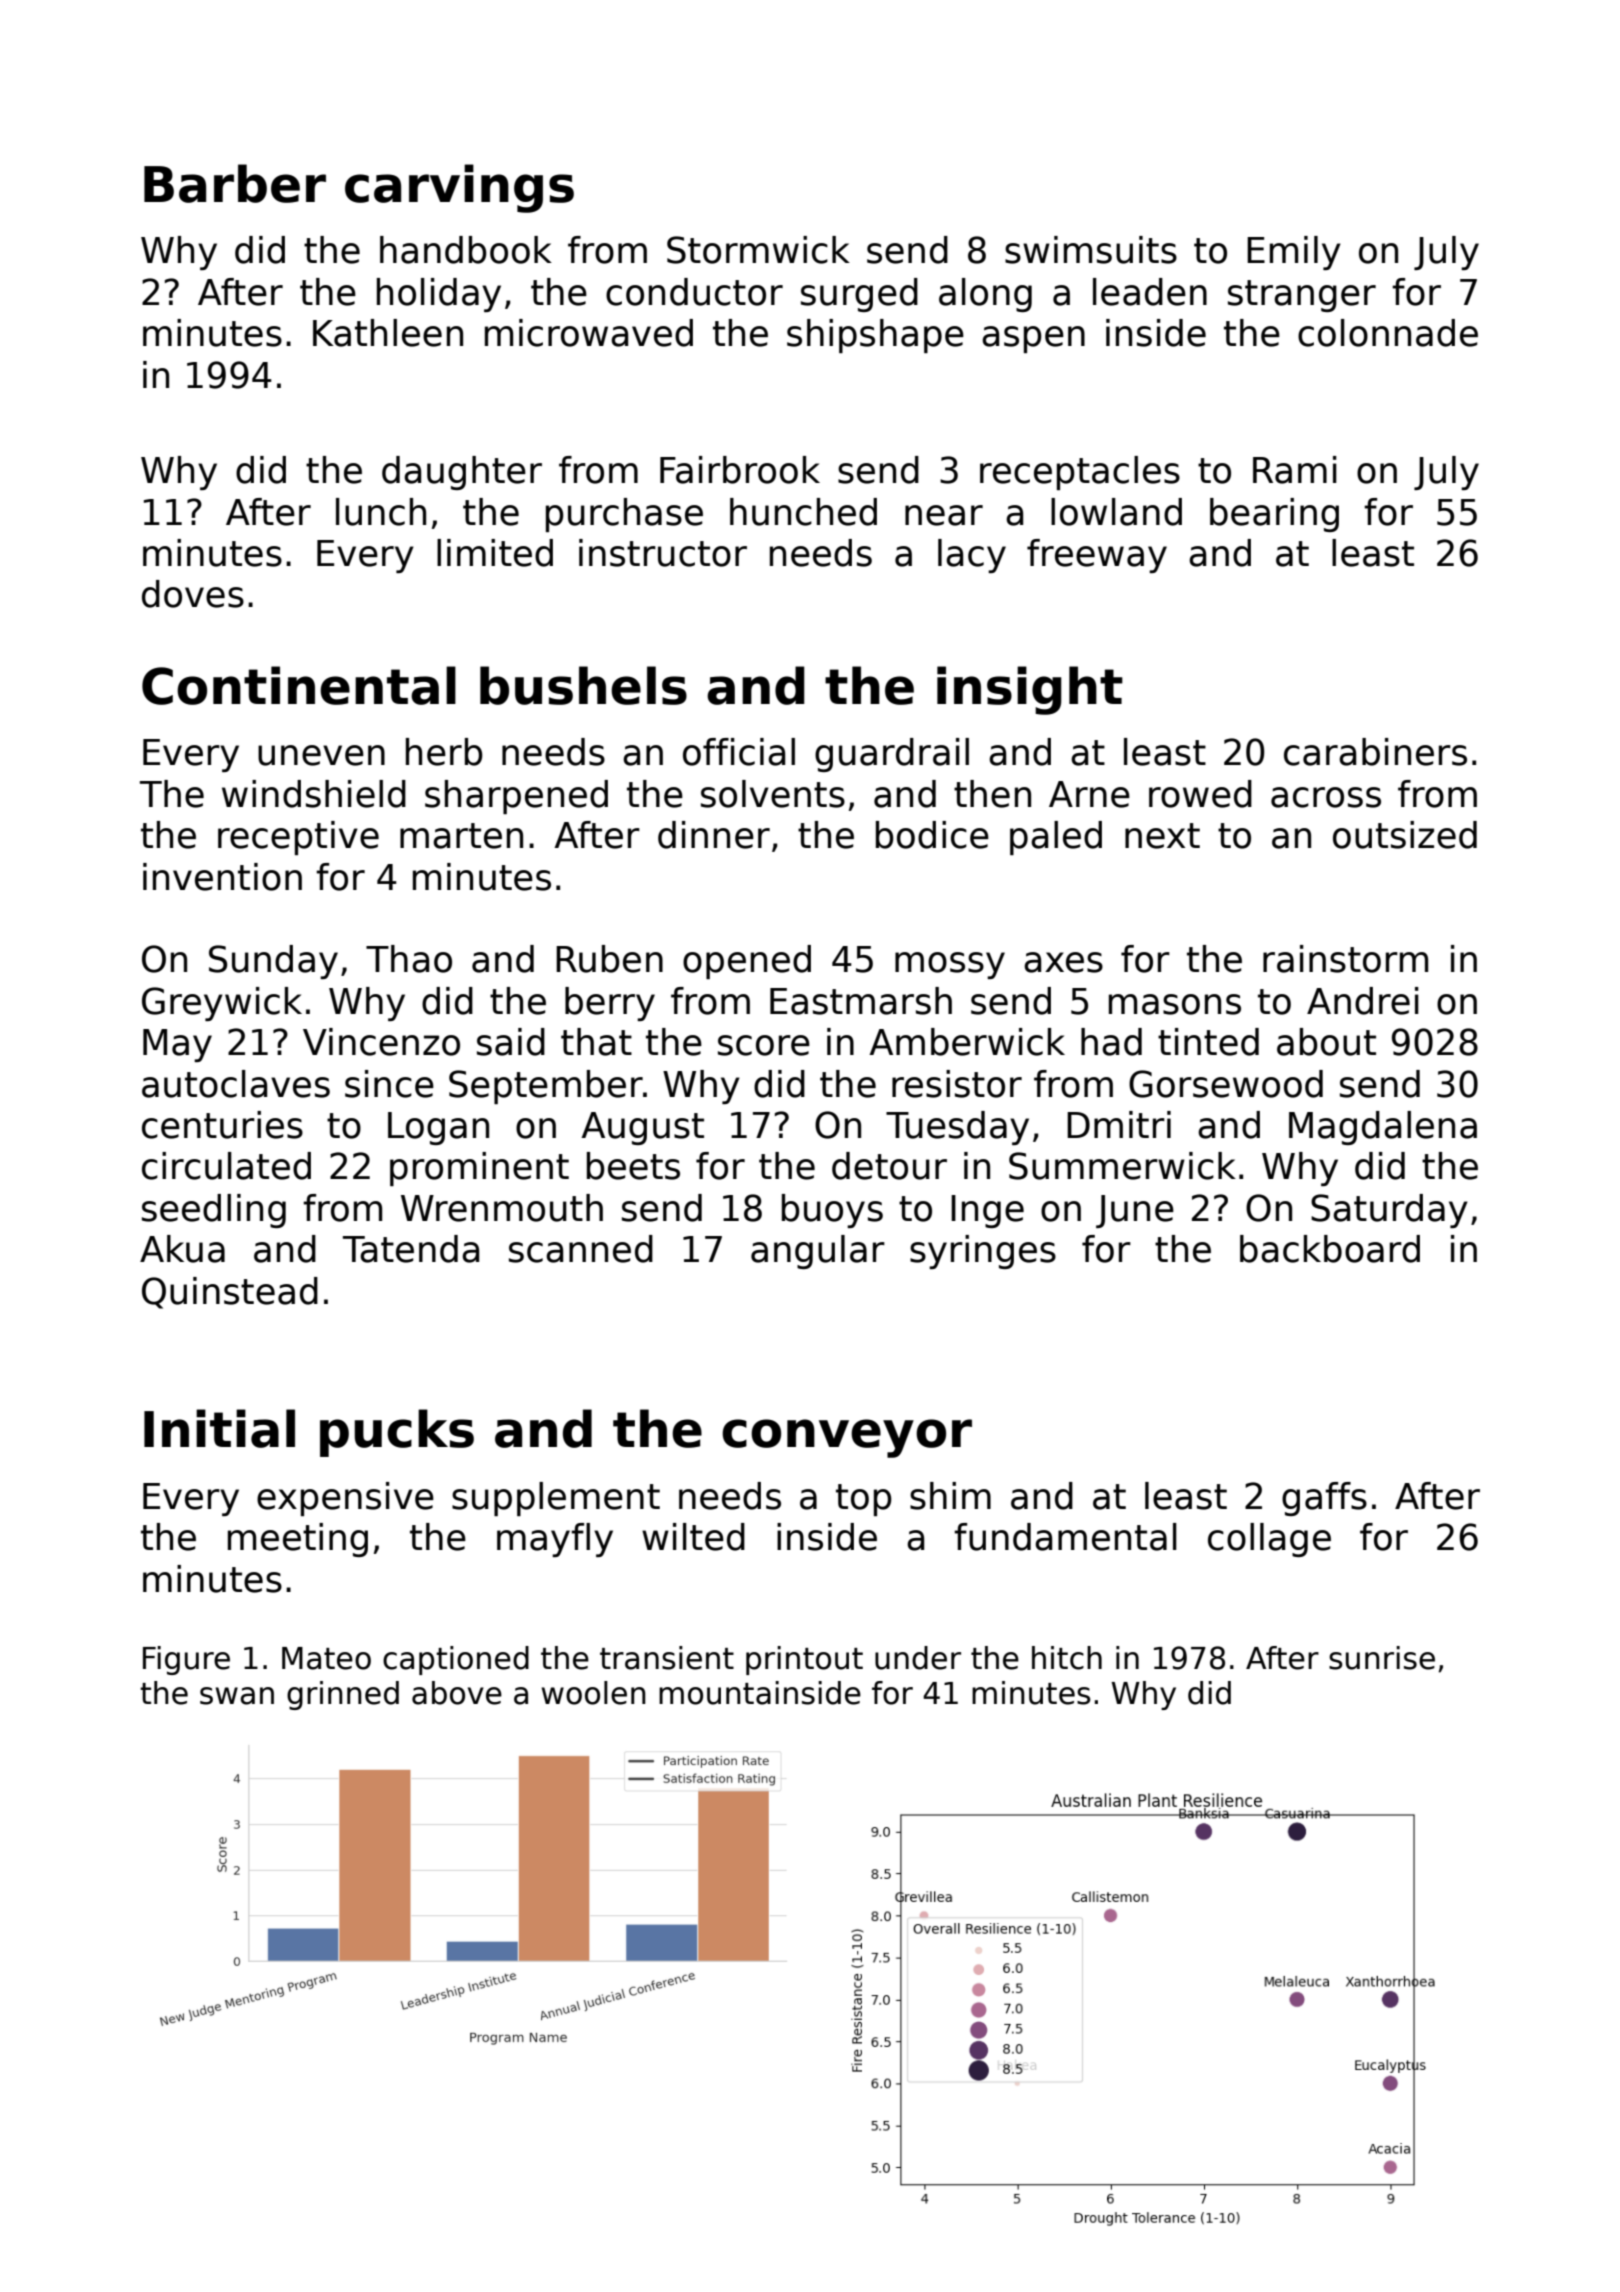 The image size is (1620, 2292). Describe the element at coordinates (409, 959) in the screenshot. I see `Thao` at that location.
